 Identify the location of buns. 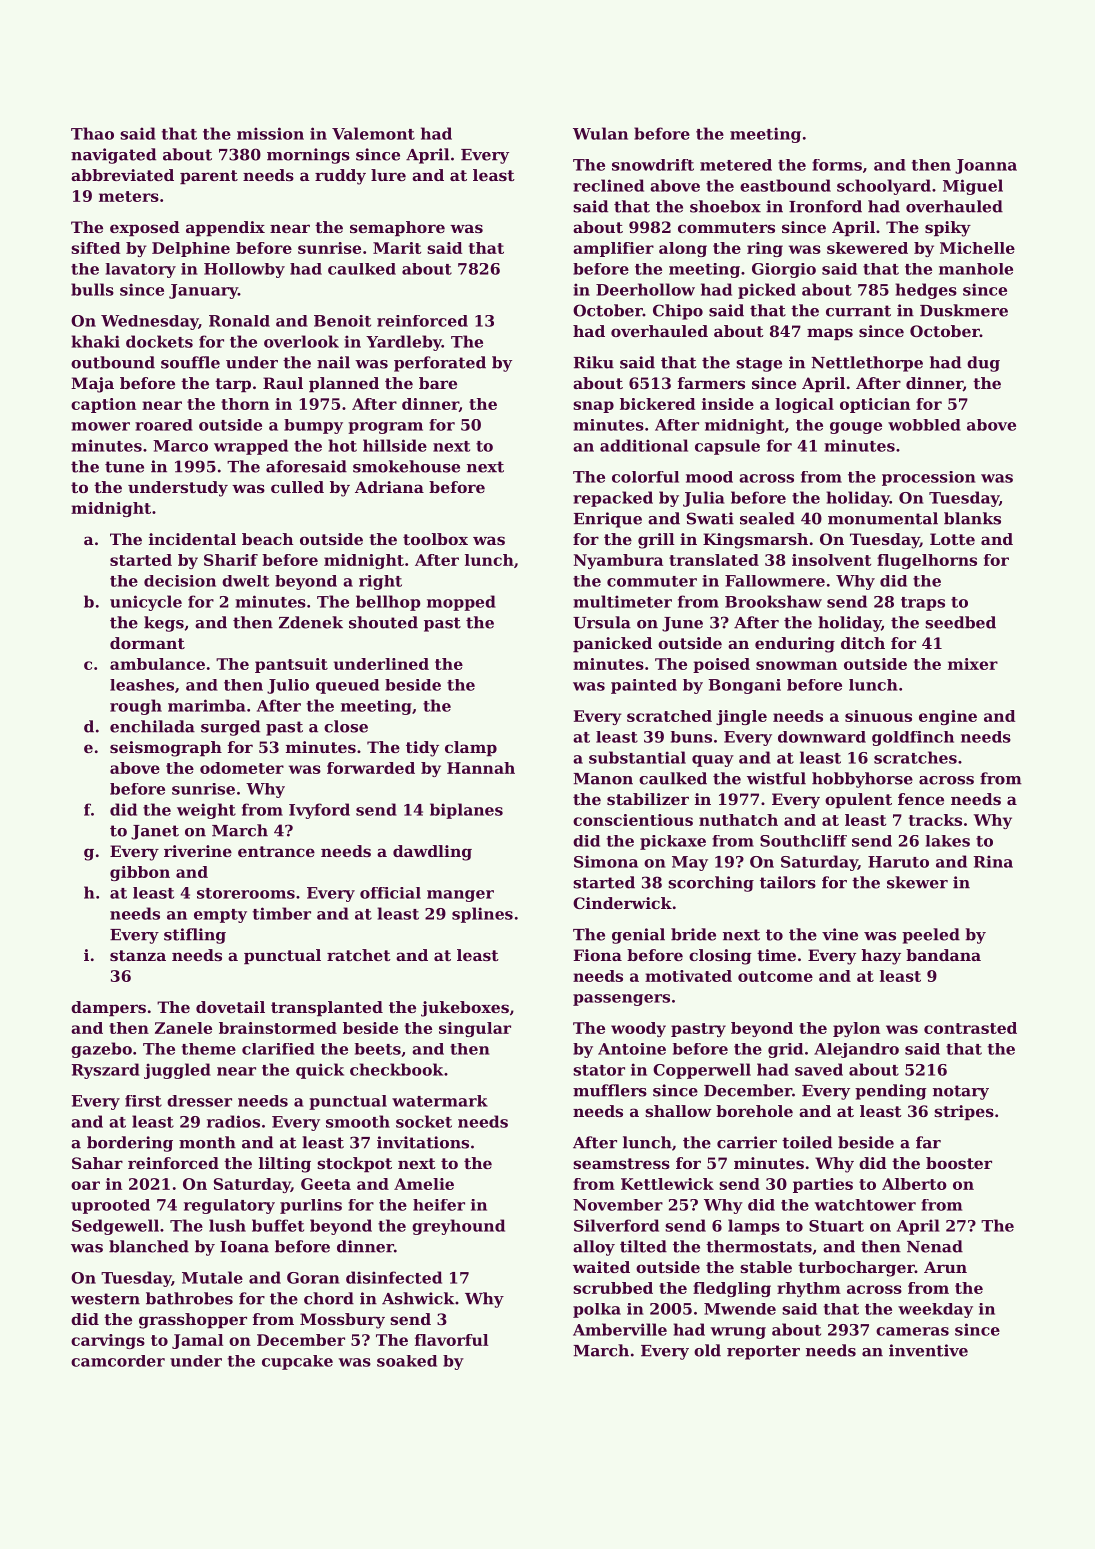
(691, 737).
